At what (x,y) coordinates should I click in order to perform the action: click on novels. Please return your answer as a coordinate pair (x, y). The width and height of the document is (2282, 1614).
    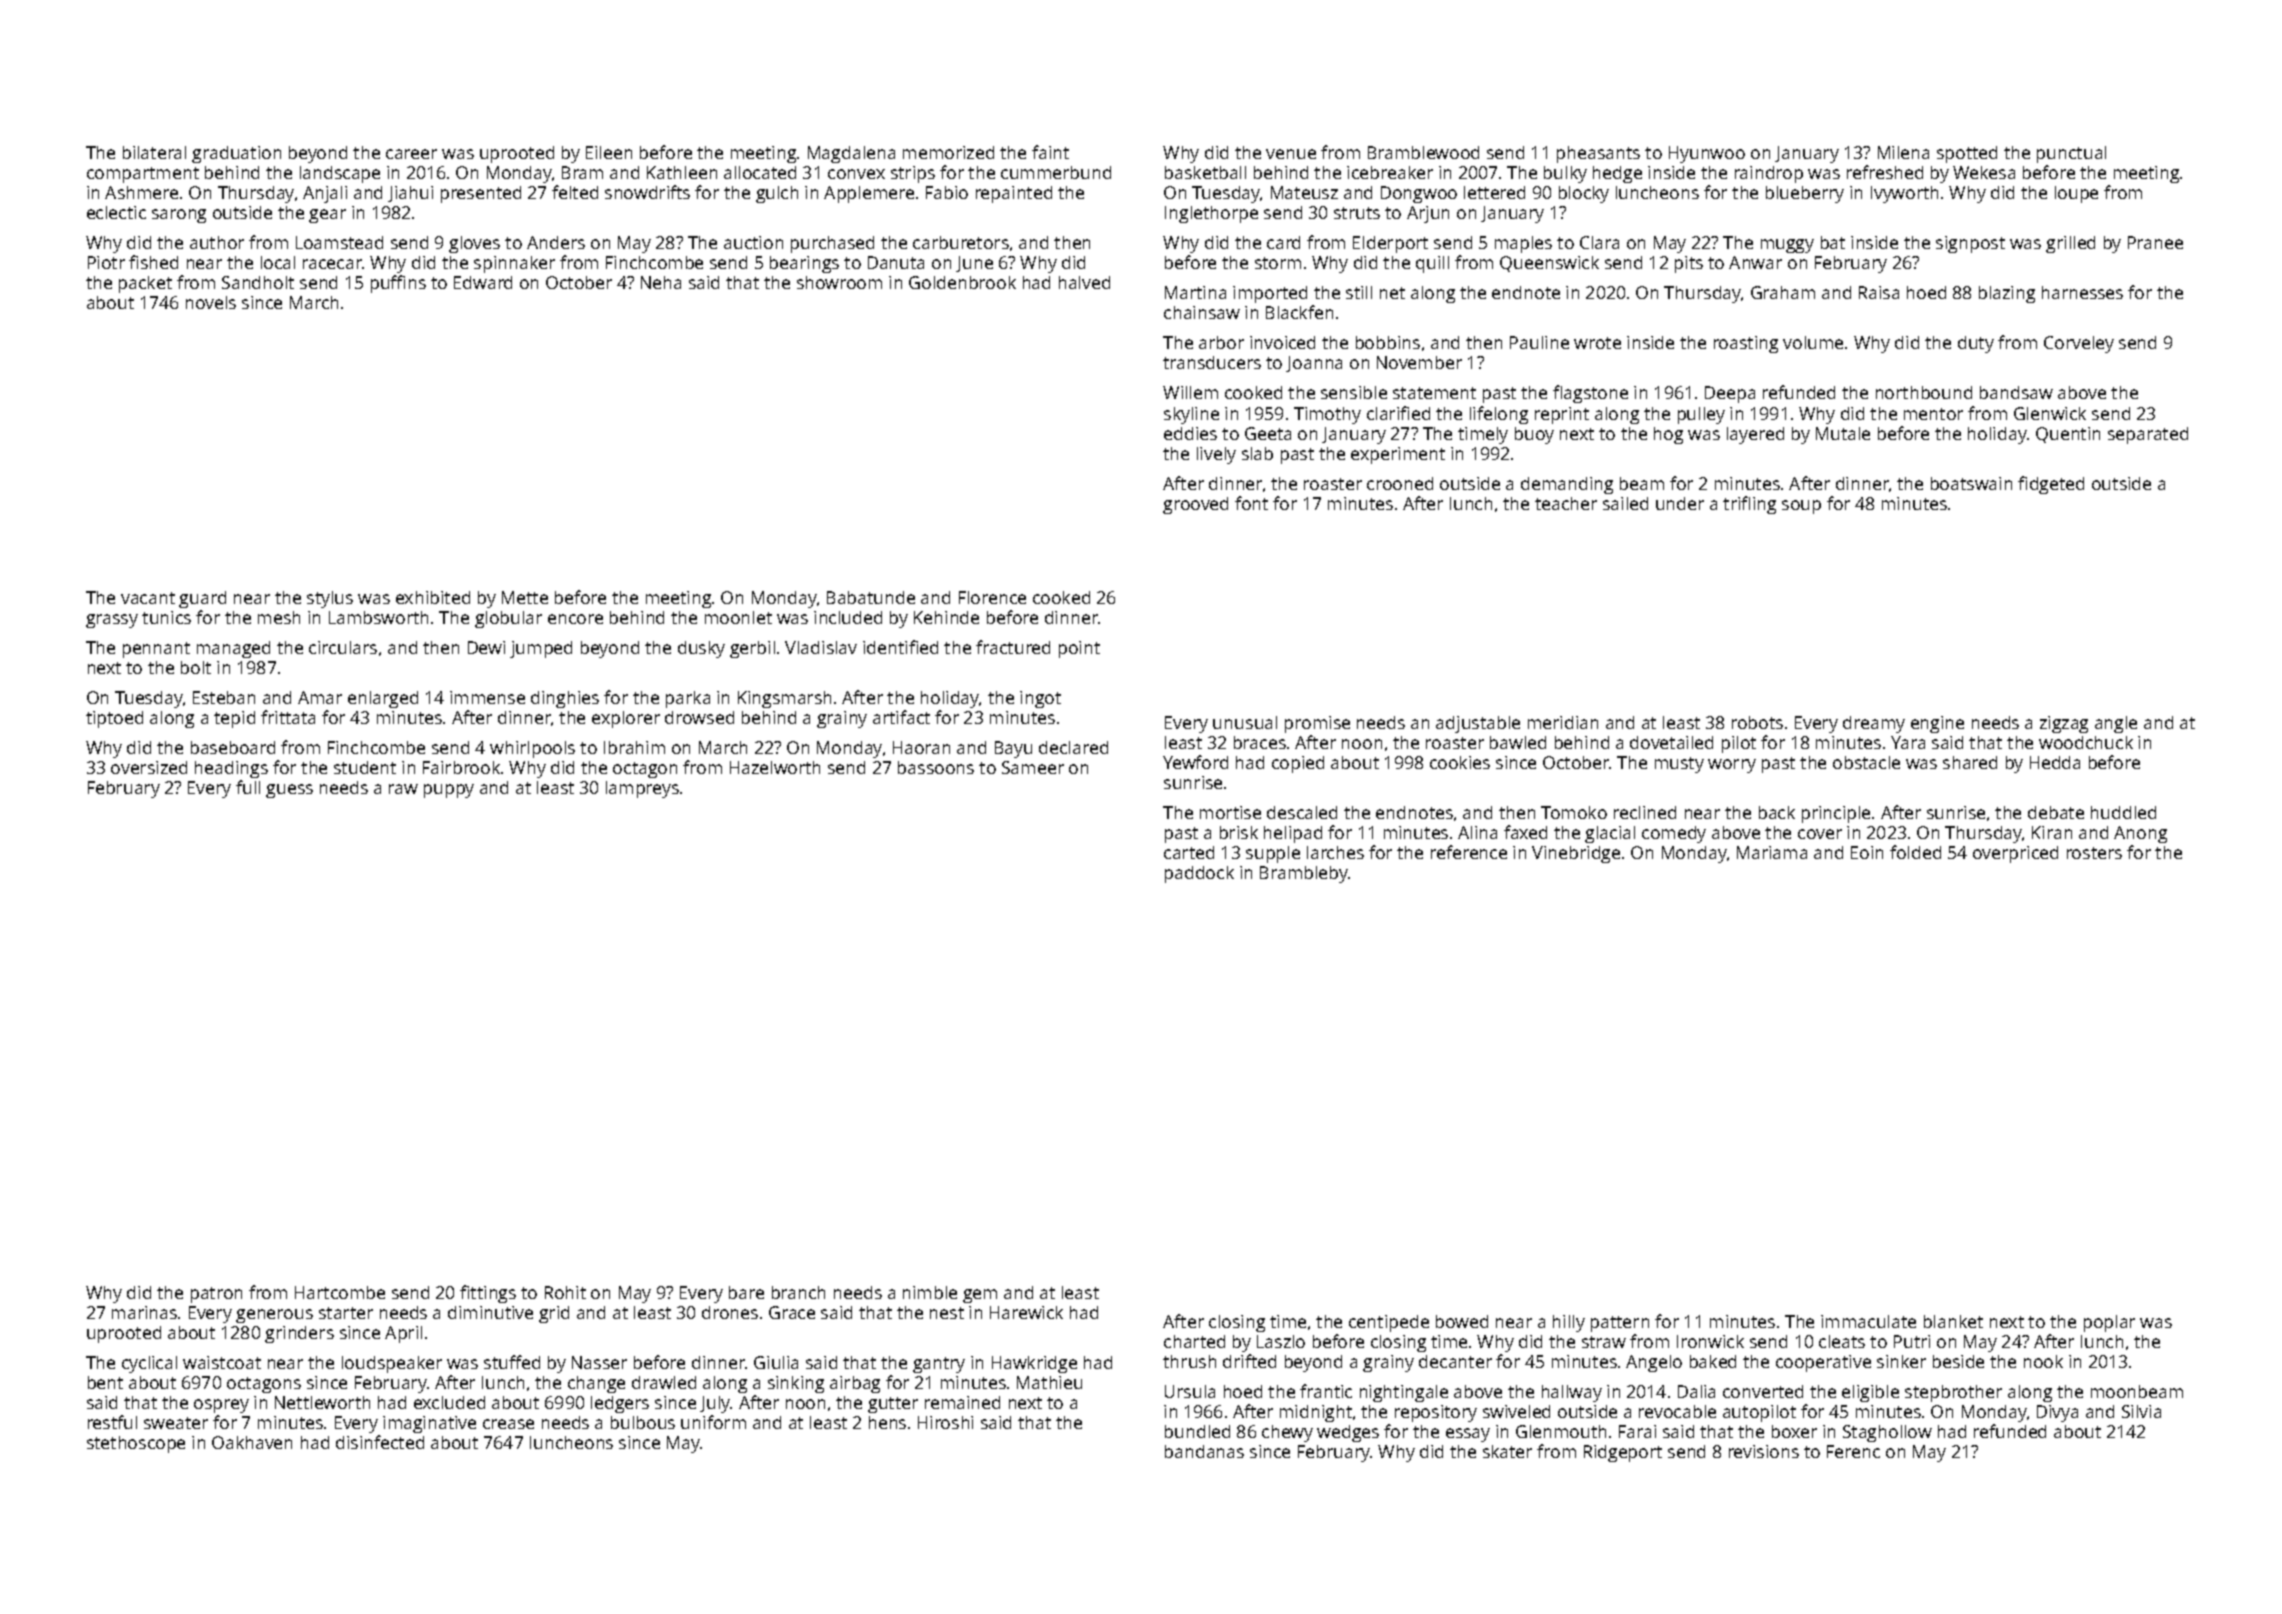
    Looking at the image, I should click on (211, 302).
